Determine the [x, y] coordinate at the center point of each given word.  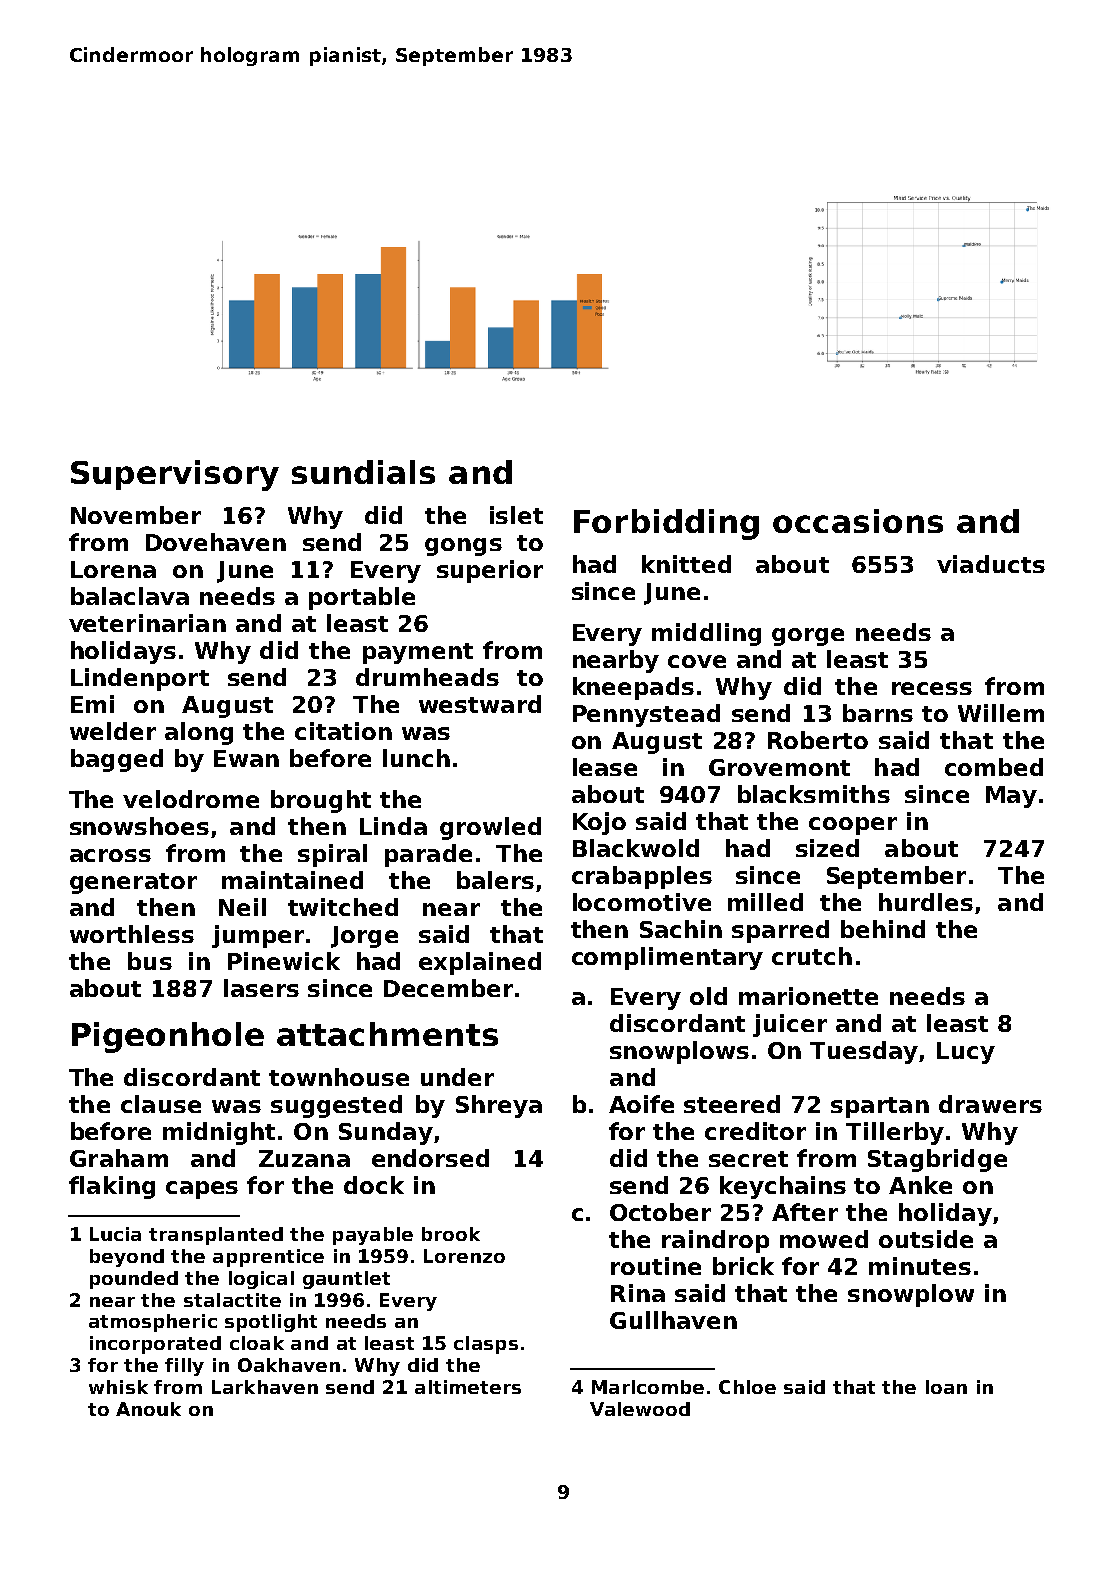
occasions [858, 521]
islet [516, 515]
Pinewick [284, 961]
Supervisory [175, 475]
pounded [134, 1280]
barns [878, 713]
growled [490, 828]
